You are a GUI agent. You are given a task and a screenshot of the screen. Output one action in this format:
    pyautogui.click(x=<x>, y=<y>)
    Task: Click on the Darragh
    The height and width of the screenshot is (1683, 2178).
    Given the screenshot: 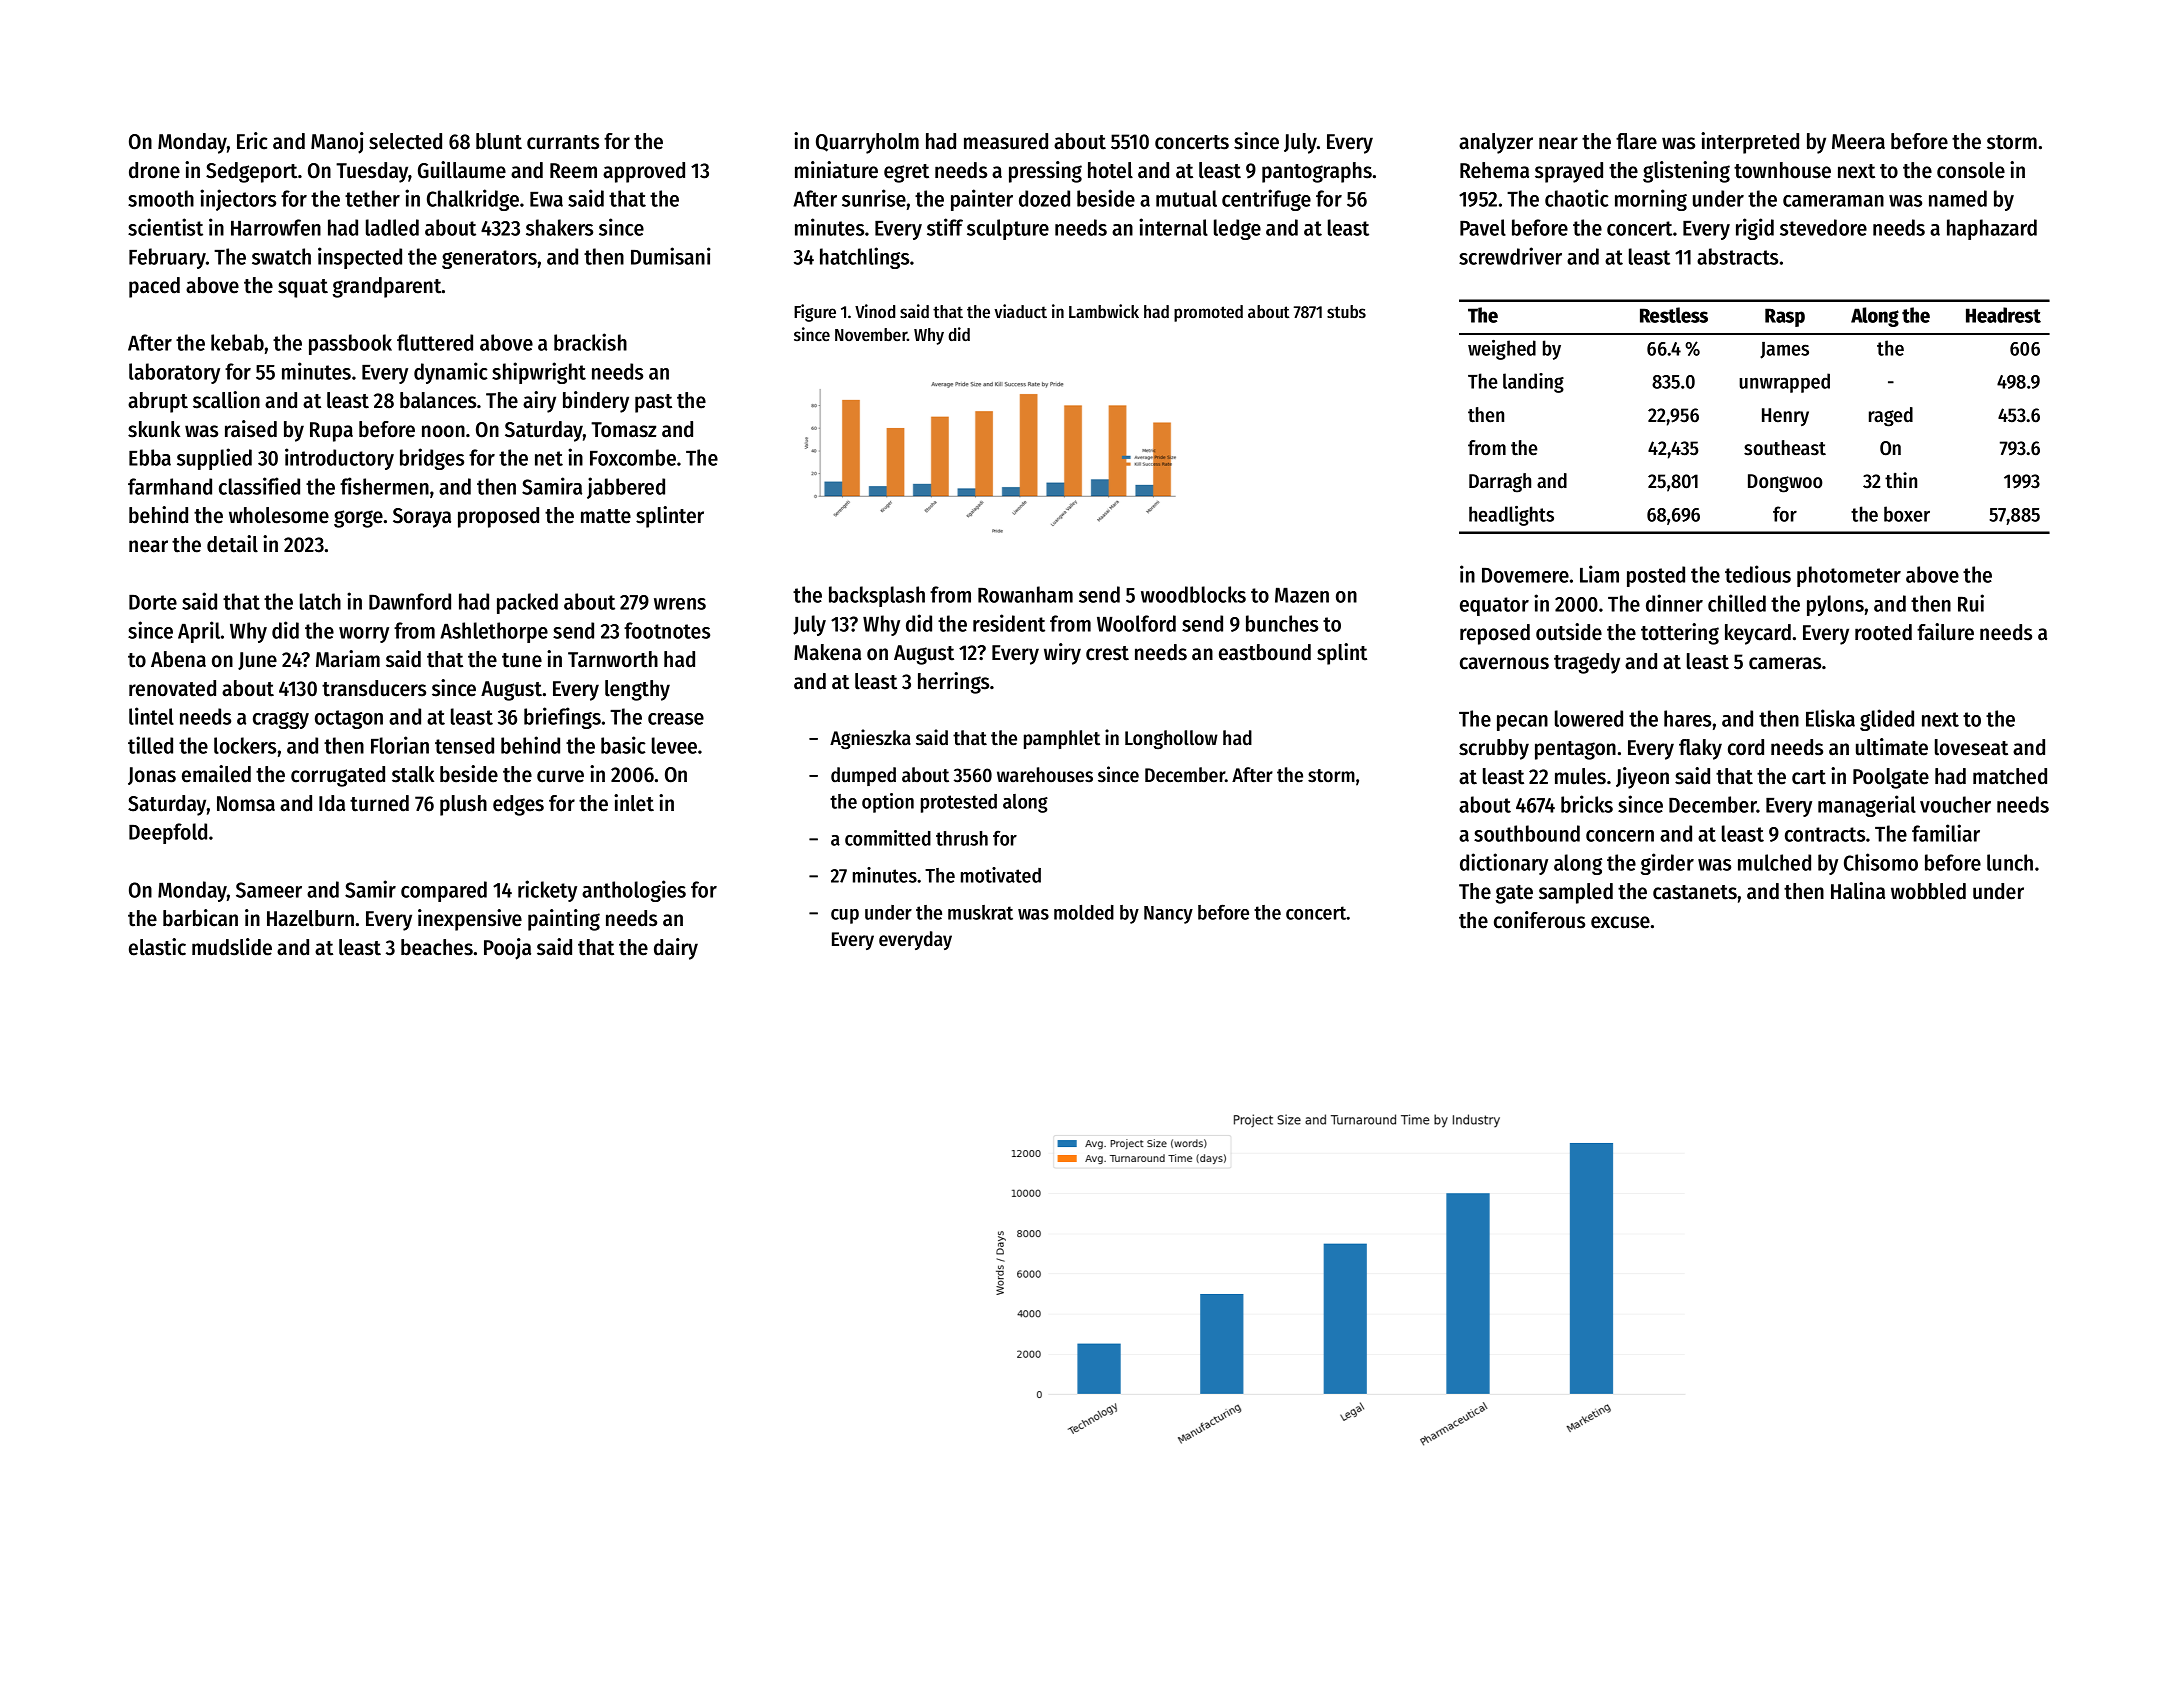 What is the action you would take?
    pyautogui.click(x=1500, y=483)
